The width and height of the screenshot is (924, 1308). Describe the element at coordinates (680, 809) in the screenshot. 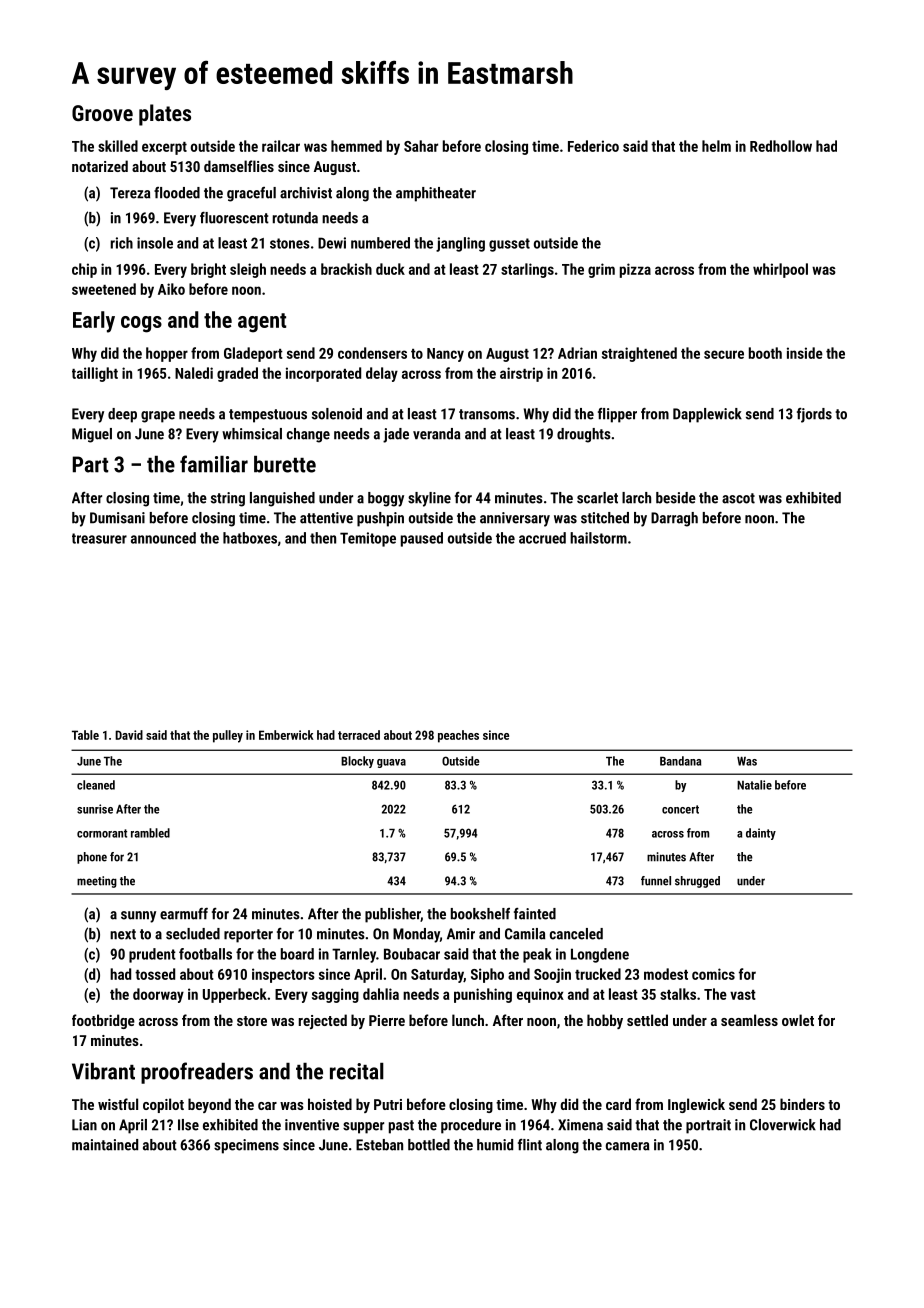

I see `concert` at that location.
